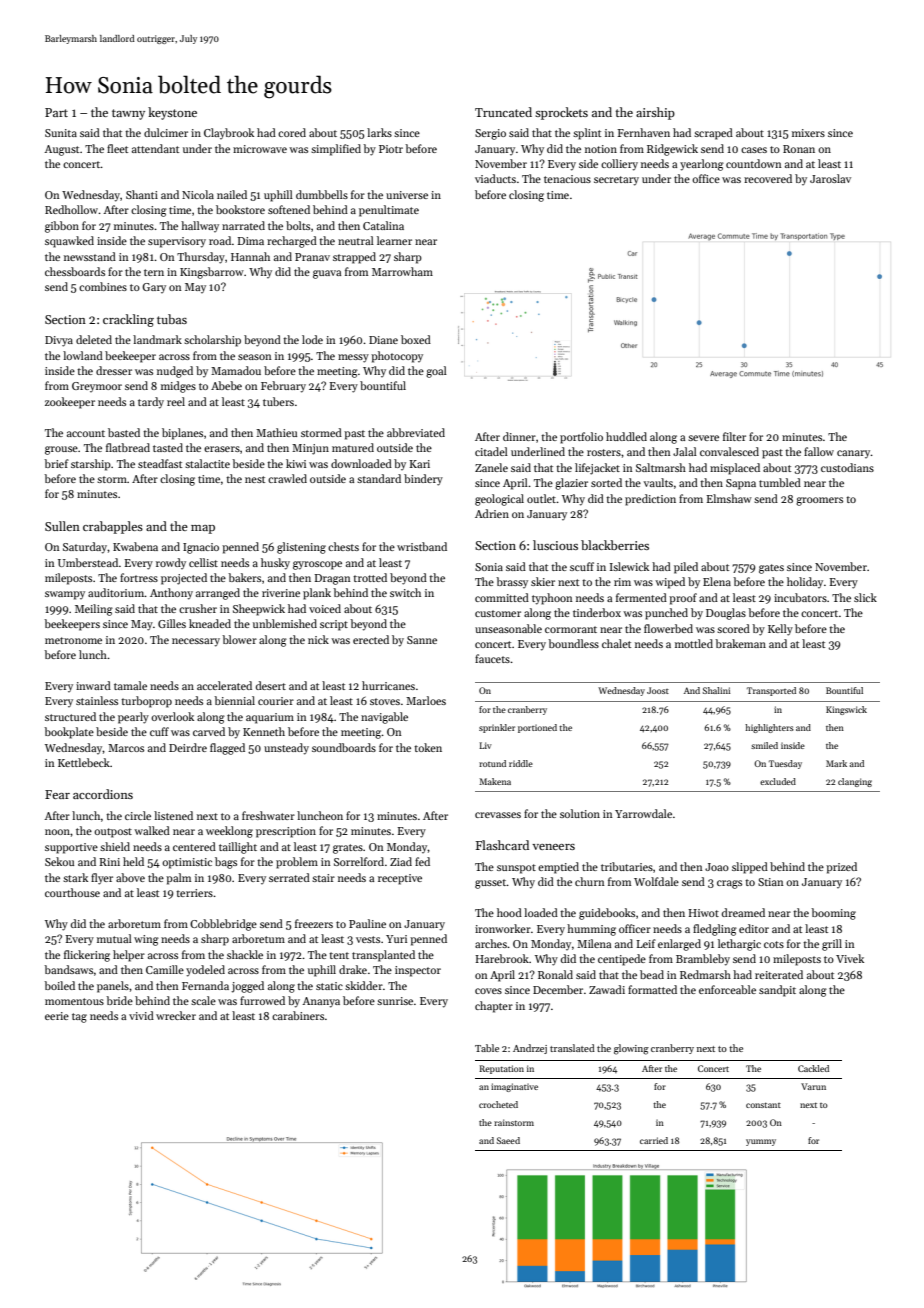 The image size is (924, 1308). Describe the element at coordinates (90, 256) in the page. I see `newsstand` at that location.
